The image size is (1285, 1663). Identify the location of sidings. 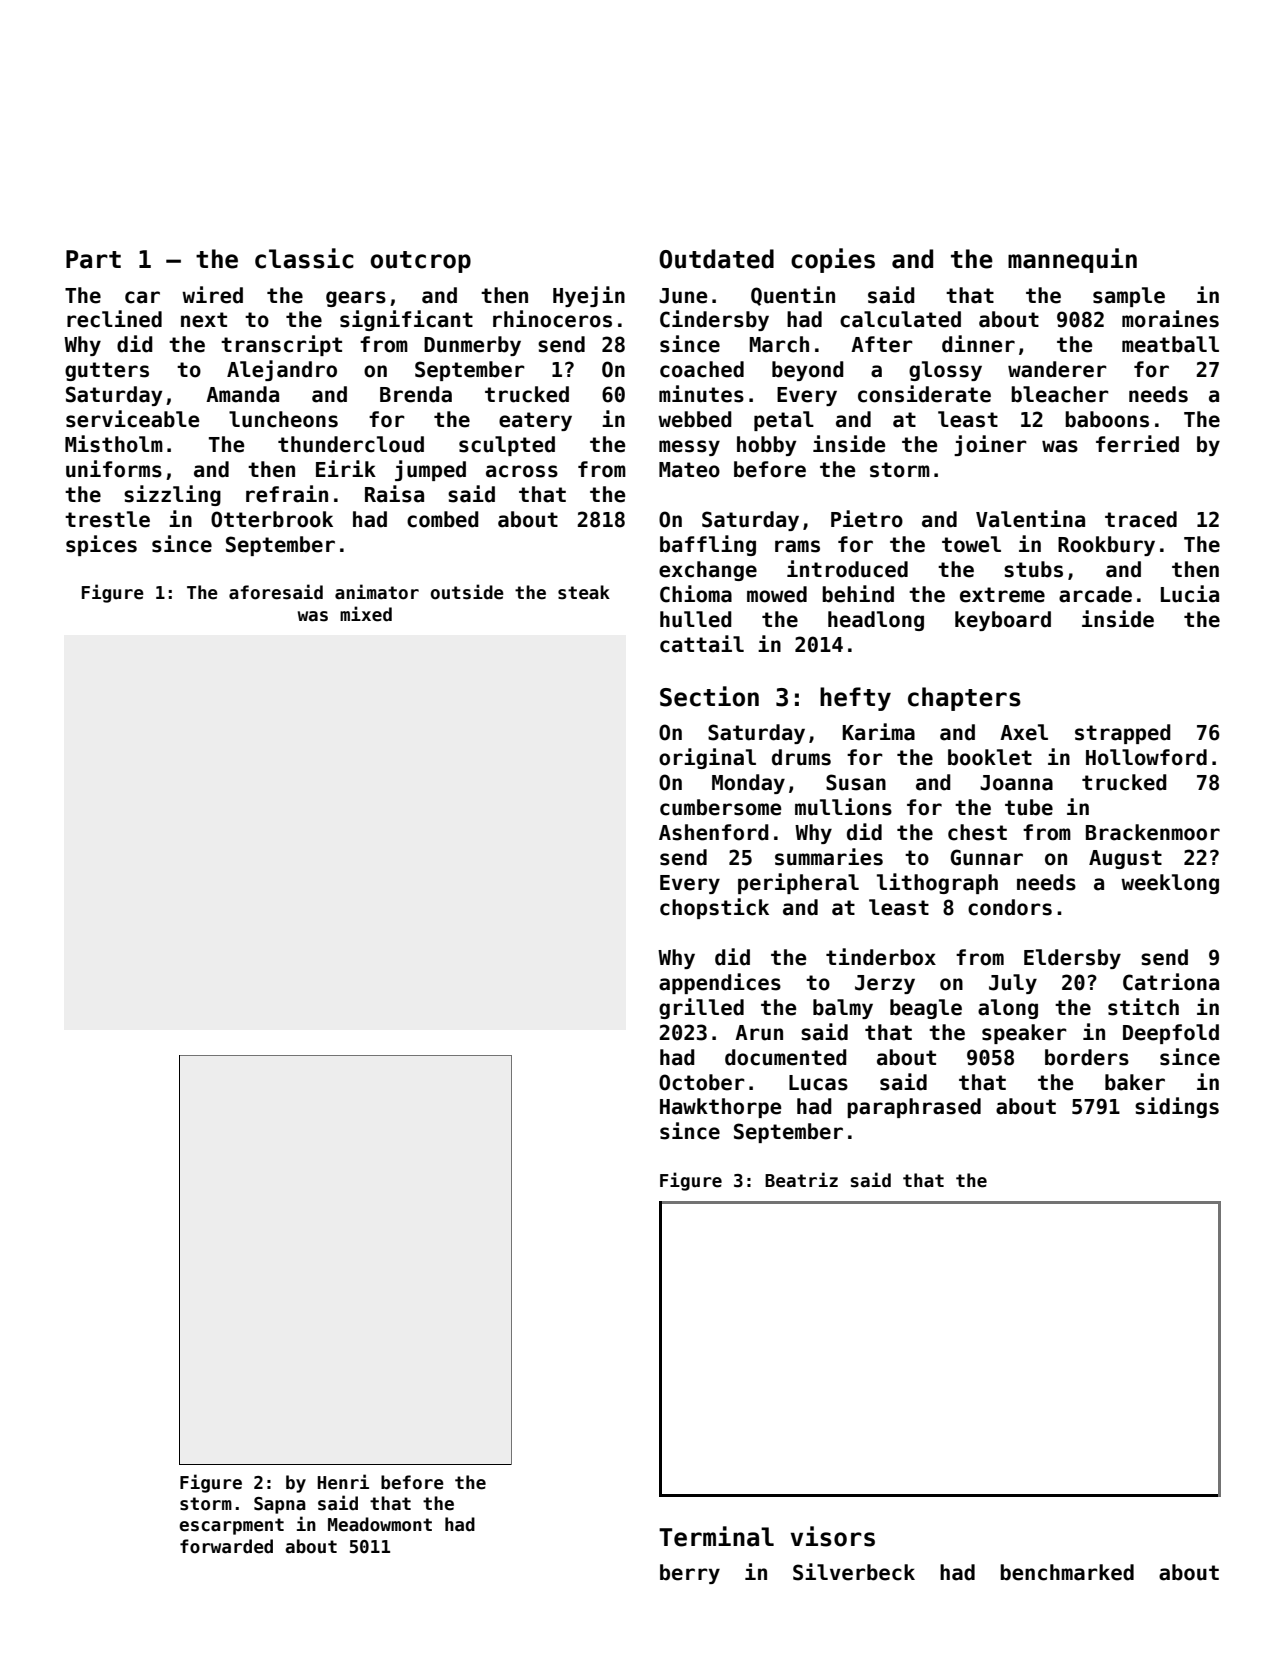
(1177, 1107).
